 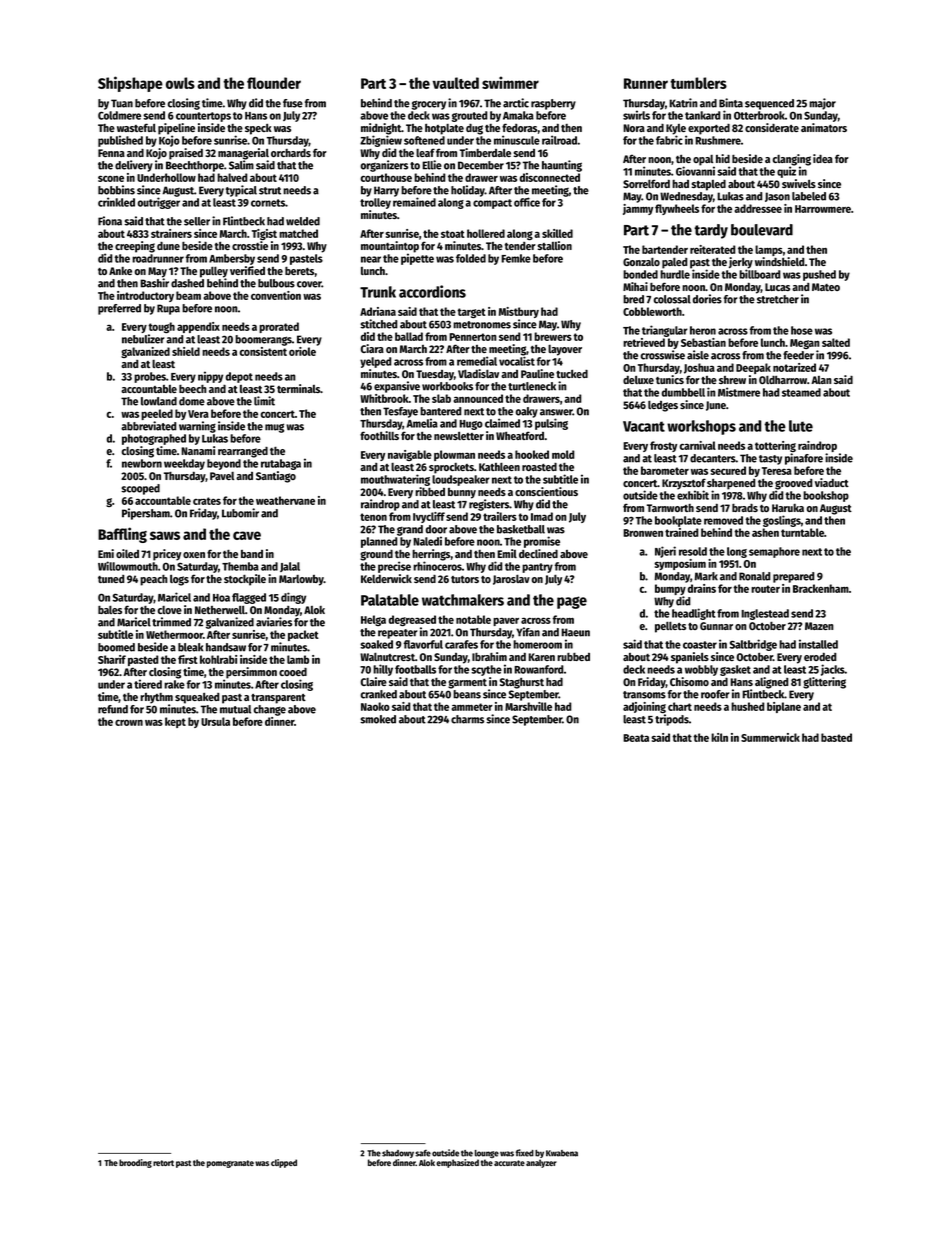 What do you see at coordinates (376, 362) in the document?
I see `yelped` at bounding box center [376, 362].
